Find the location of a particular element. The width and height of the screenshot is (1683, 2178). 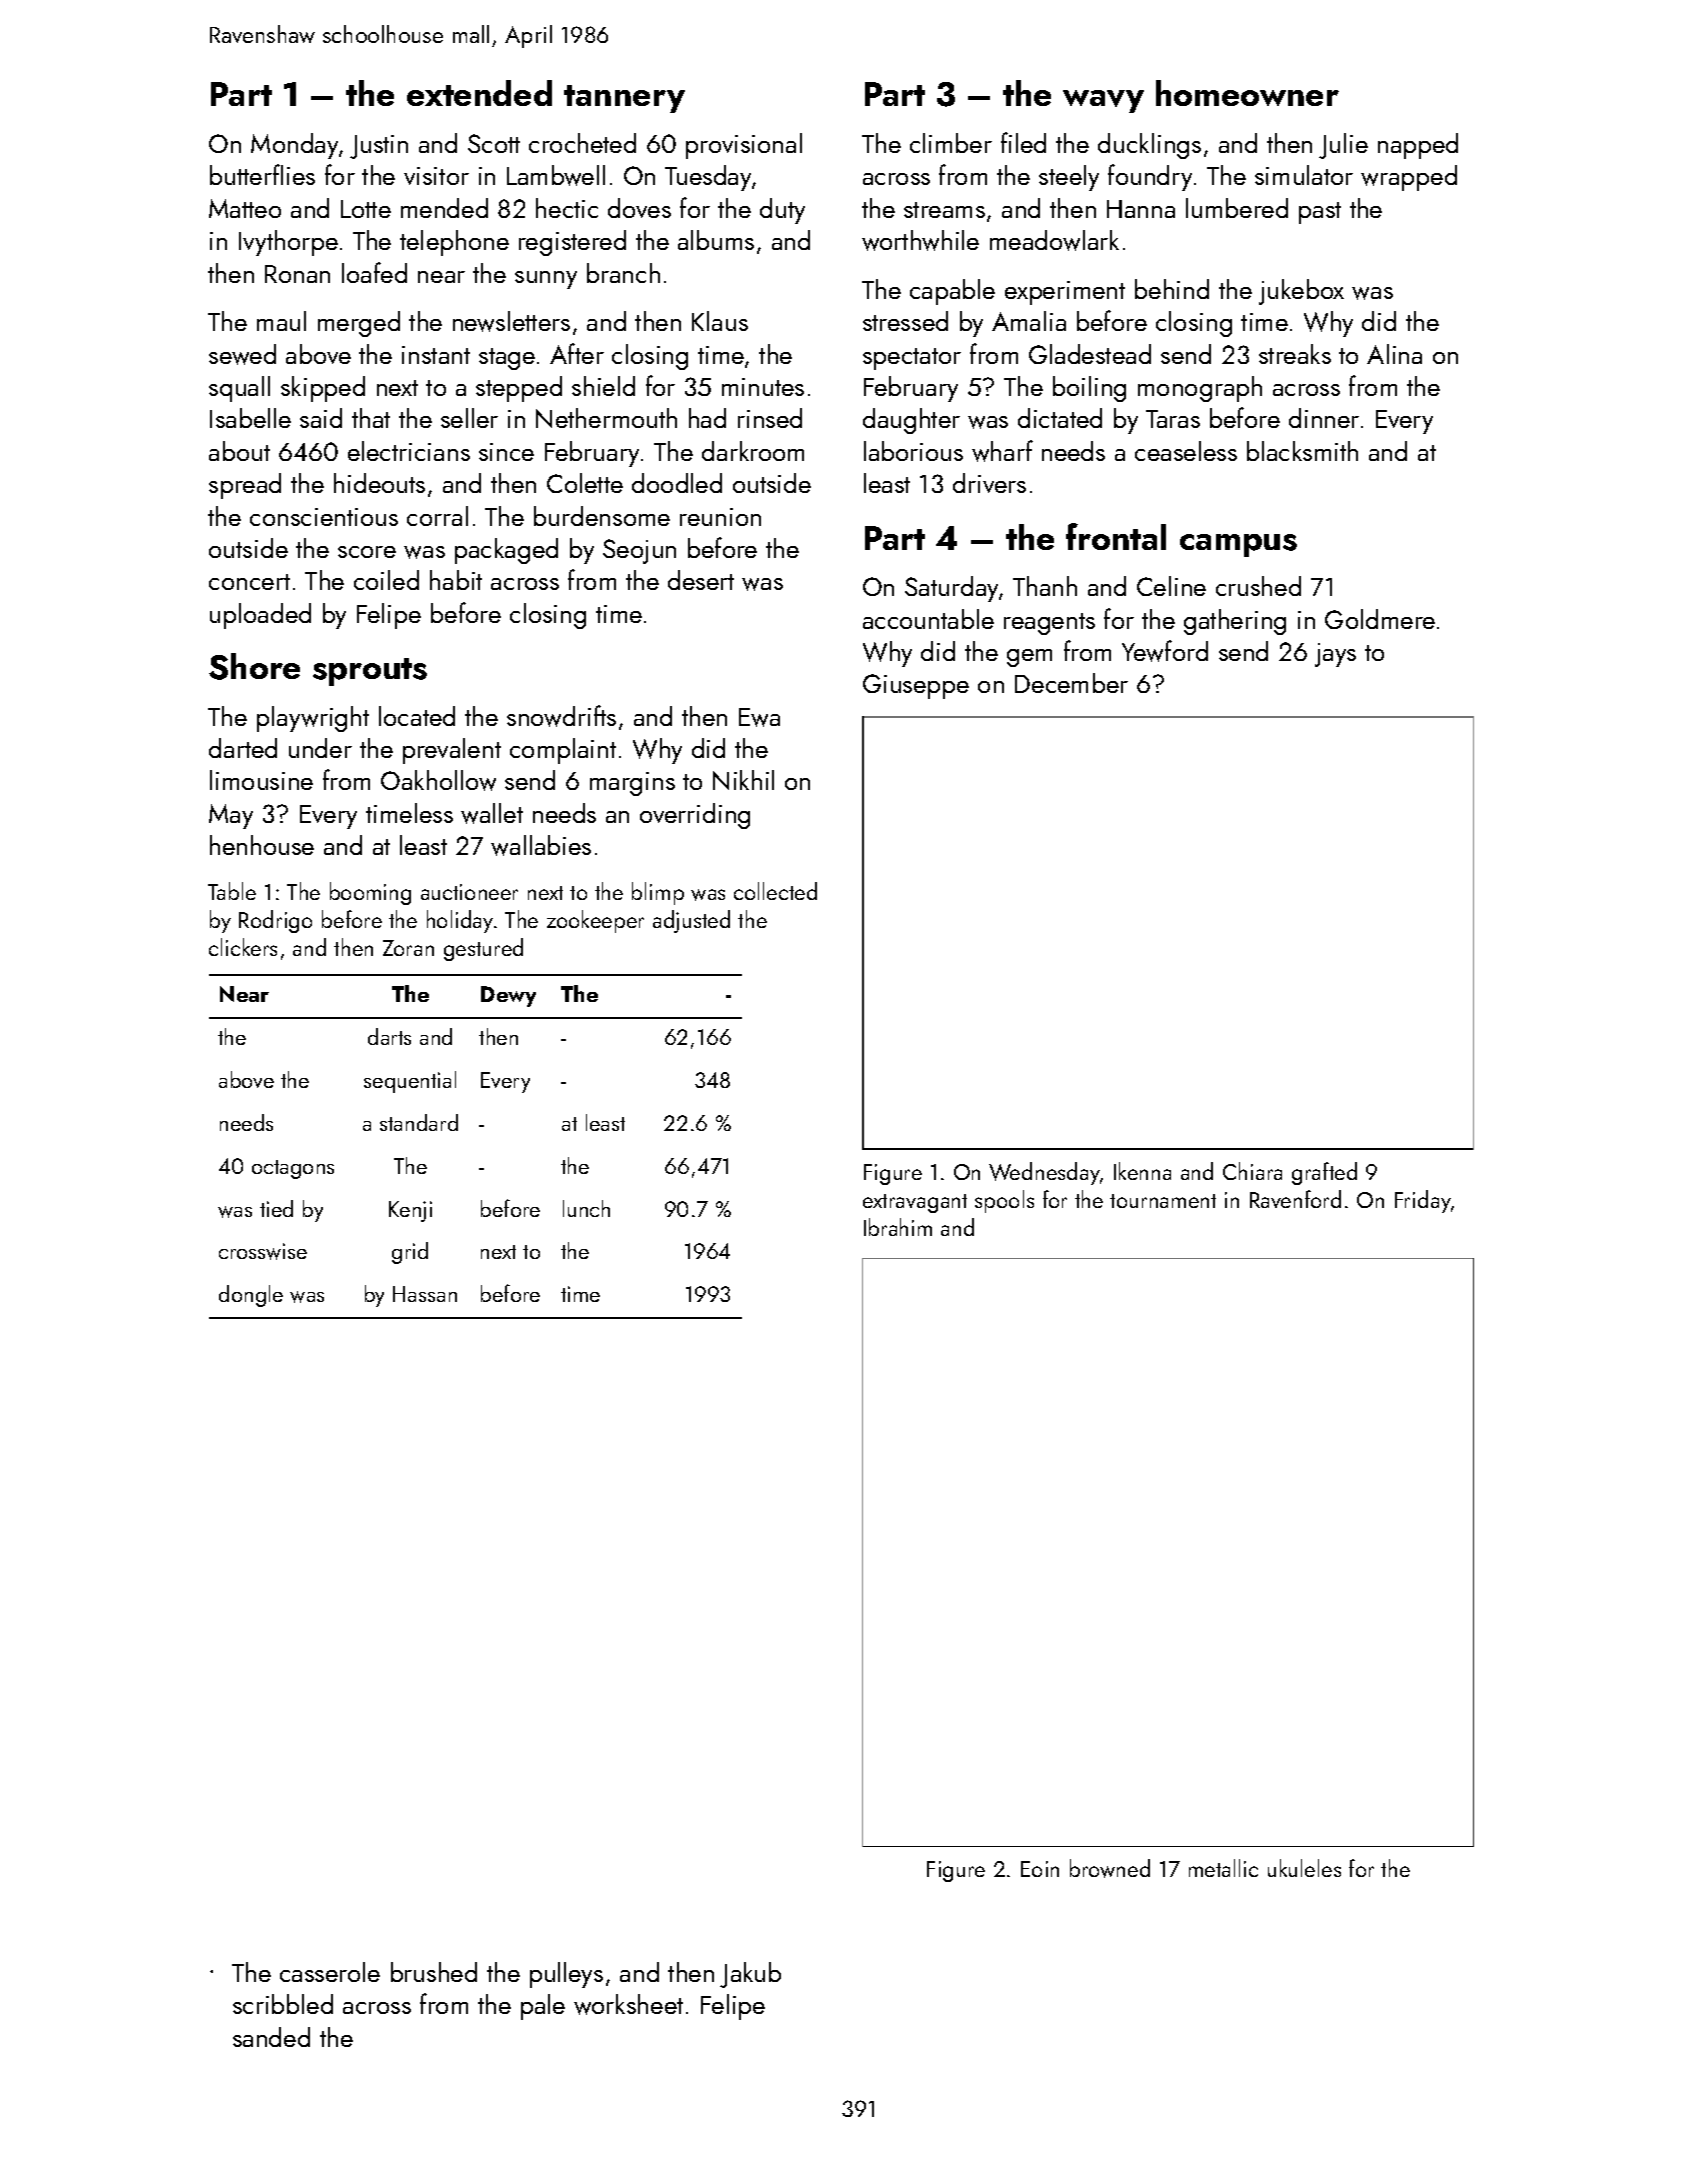

tannery is located at coordinates (624, 99).
